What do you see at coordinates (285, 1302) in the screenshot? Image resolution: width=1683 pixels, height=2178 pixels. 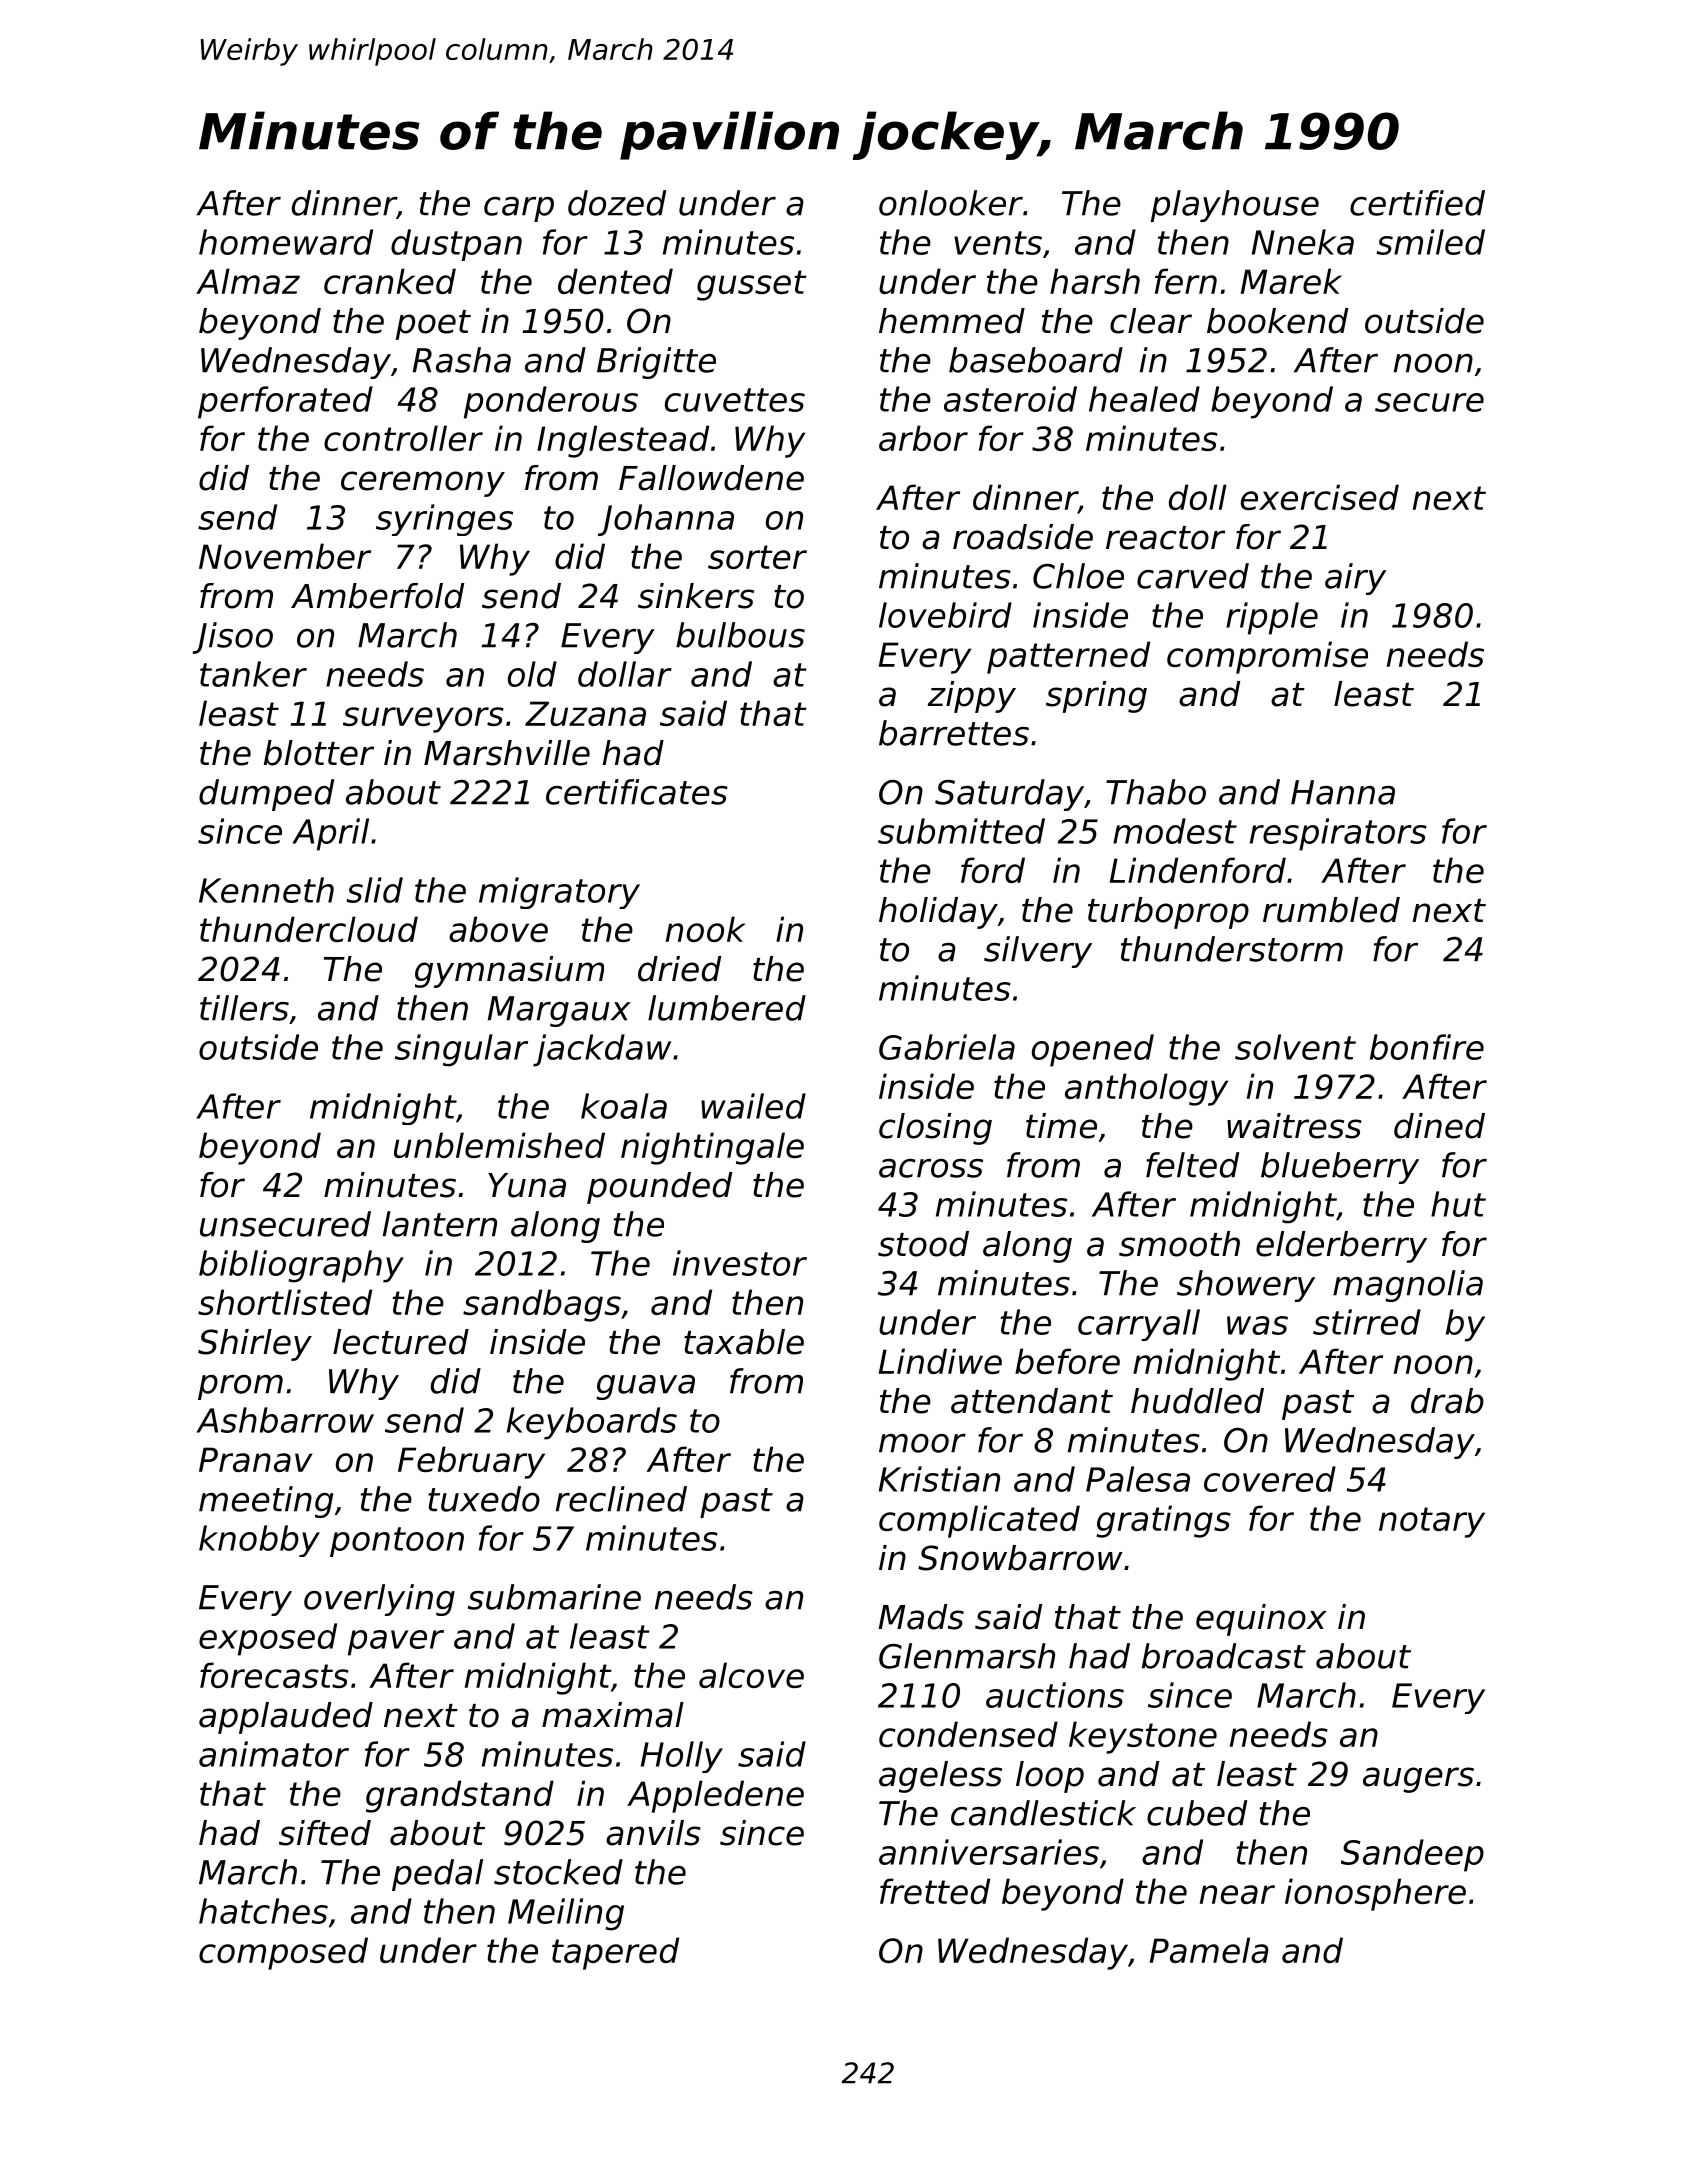 I see `shortlisted` at bounding box center [285, 1302].
